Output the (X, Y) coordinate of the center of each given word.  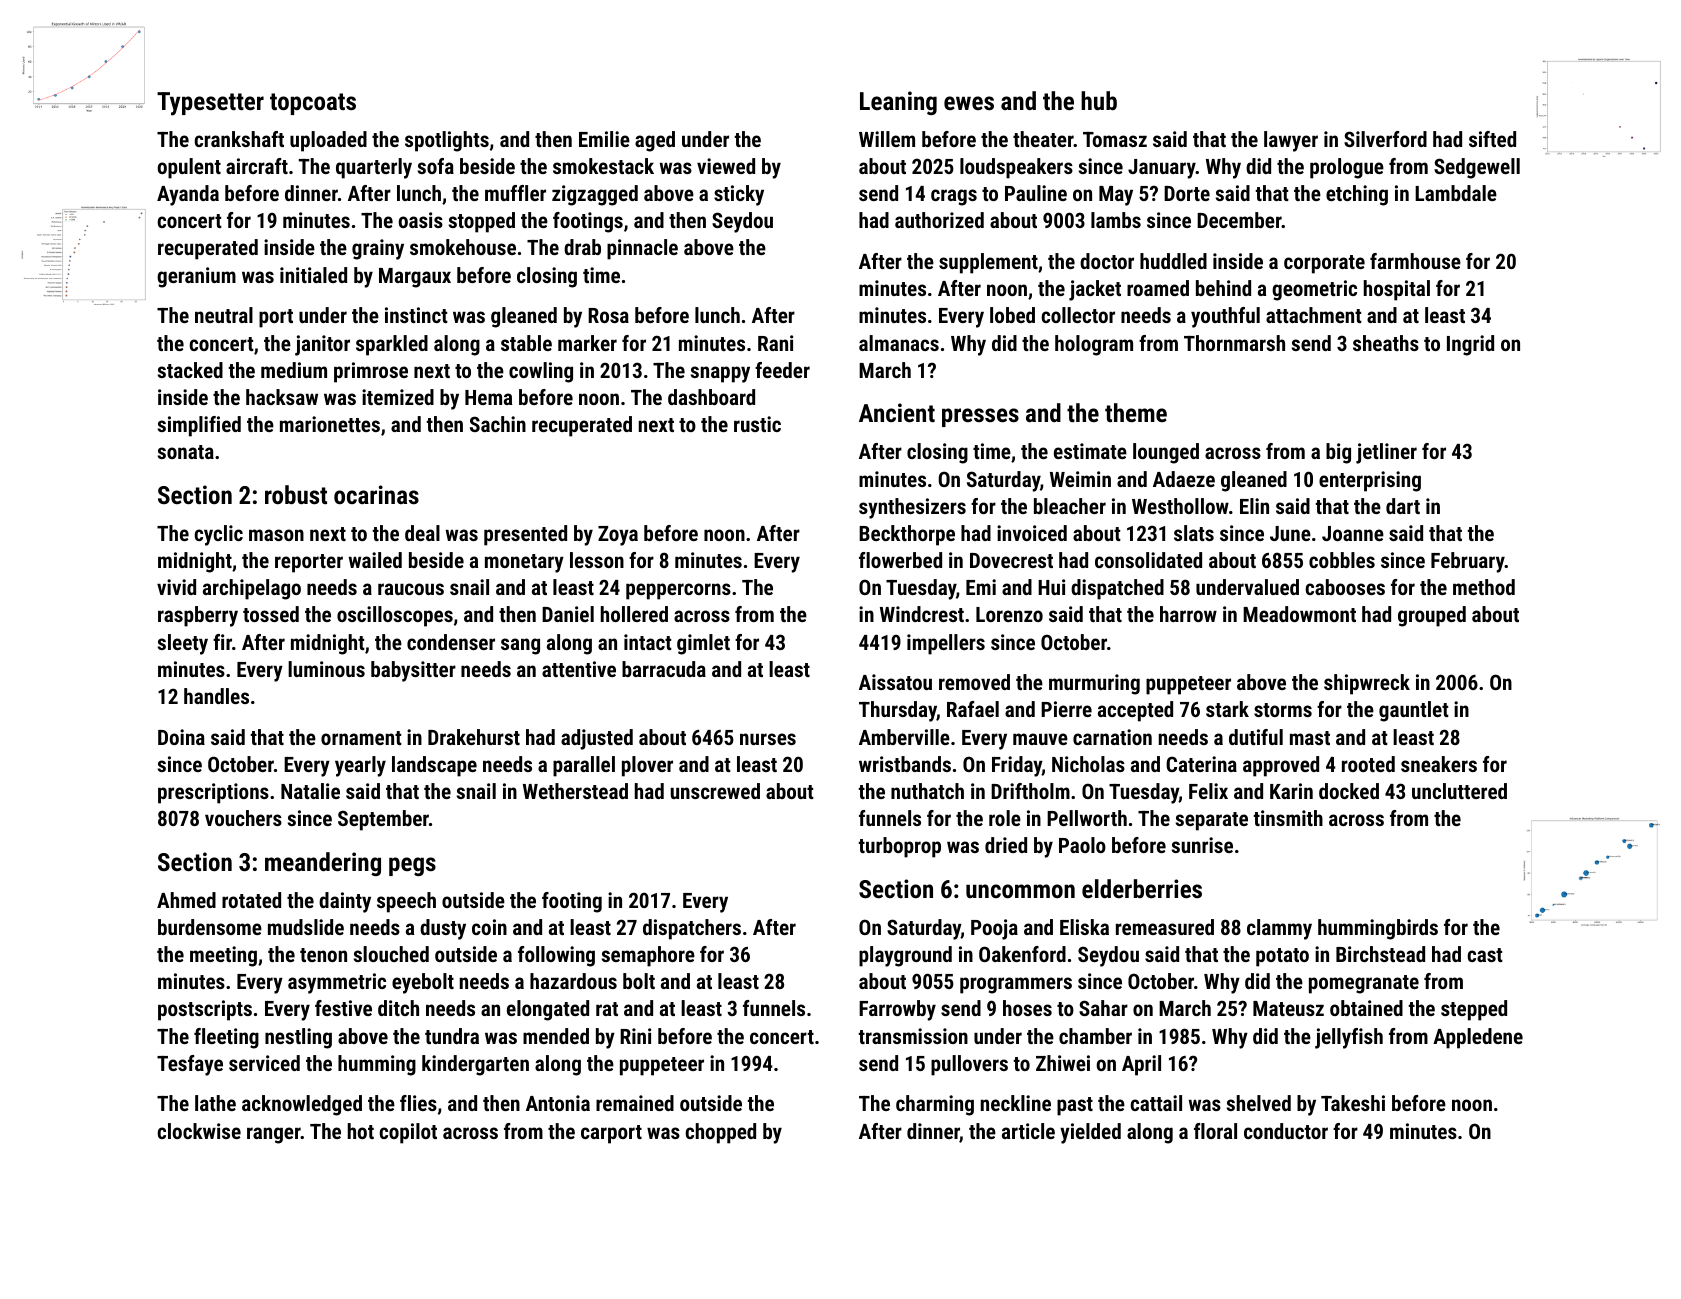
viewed (726, 166)
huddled (1173, 261)
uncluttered (1459, 791)
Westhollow (1180, 506)
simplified (199, 426)
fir (222, 642)
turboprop (899, 847)
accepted (1135, 711)
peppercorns (678, 591)
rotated (251, 900)
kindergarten (475, 1065)
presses (980, 417)
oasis (420, 220)
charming (935, 1105)
